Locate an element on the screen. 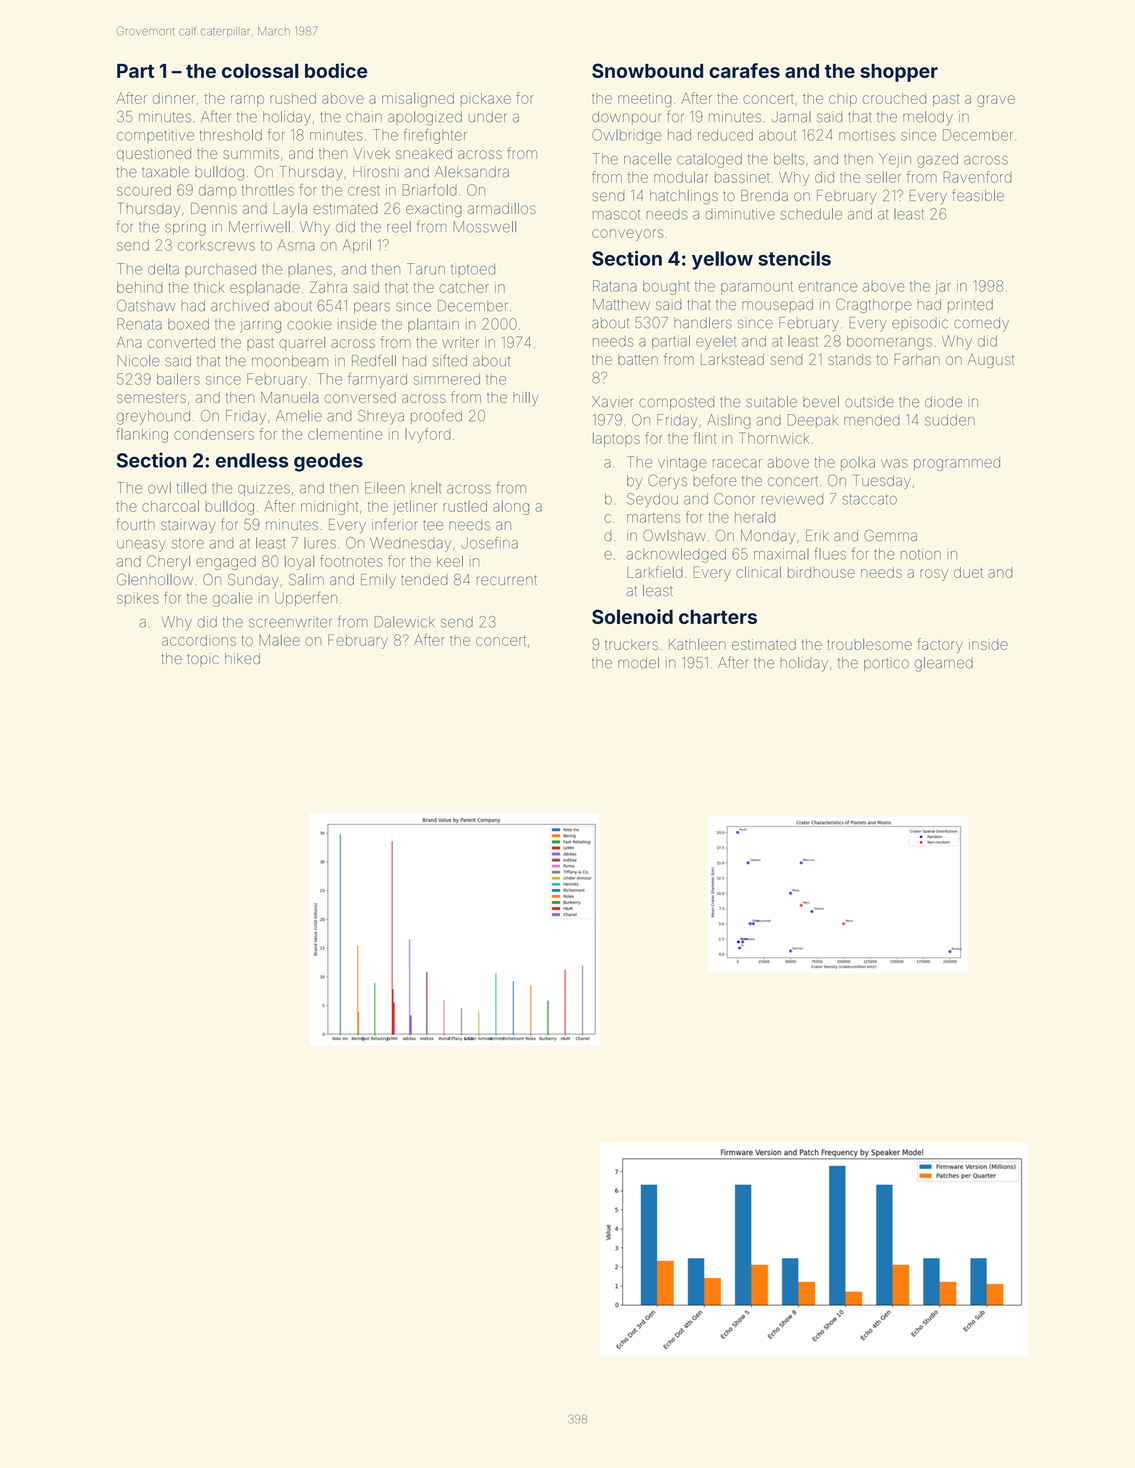 This screenshot has height=1468, width=1135. clementine is located at coordinates (345, 434).
